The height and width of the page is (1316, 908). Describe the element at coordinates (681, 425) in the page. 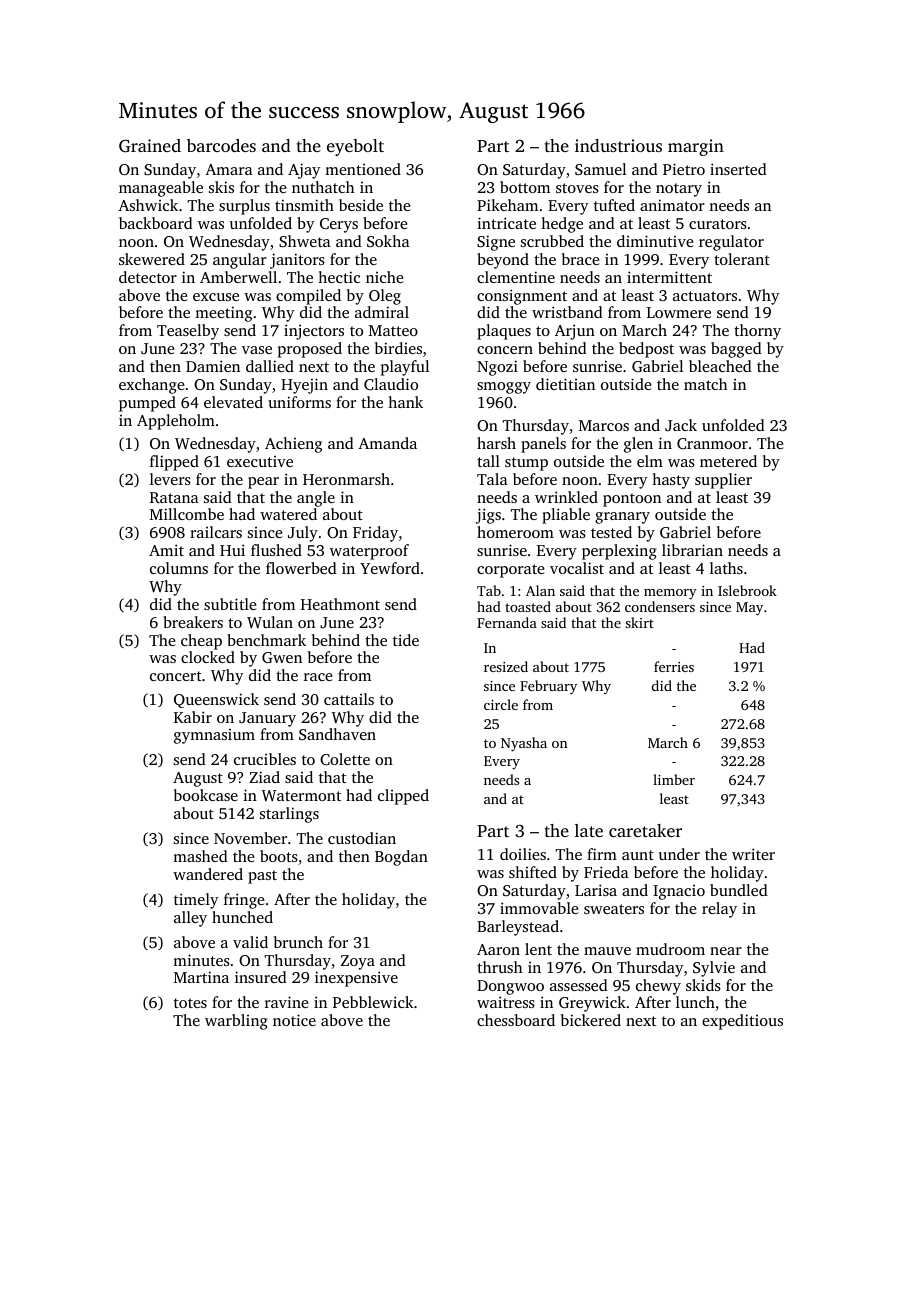

I see `Jack` at that location.
